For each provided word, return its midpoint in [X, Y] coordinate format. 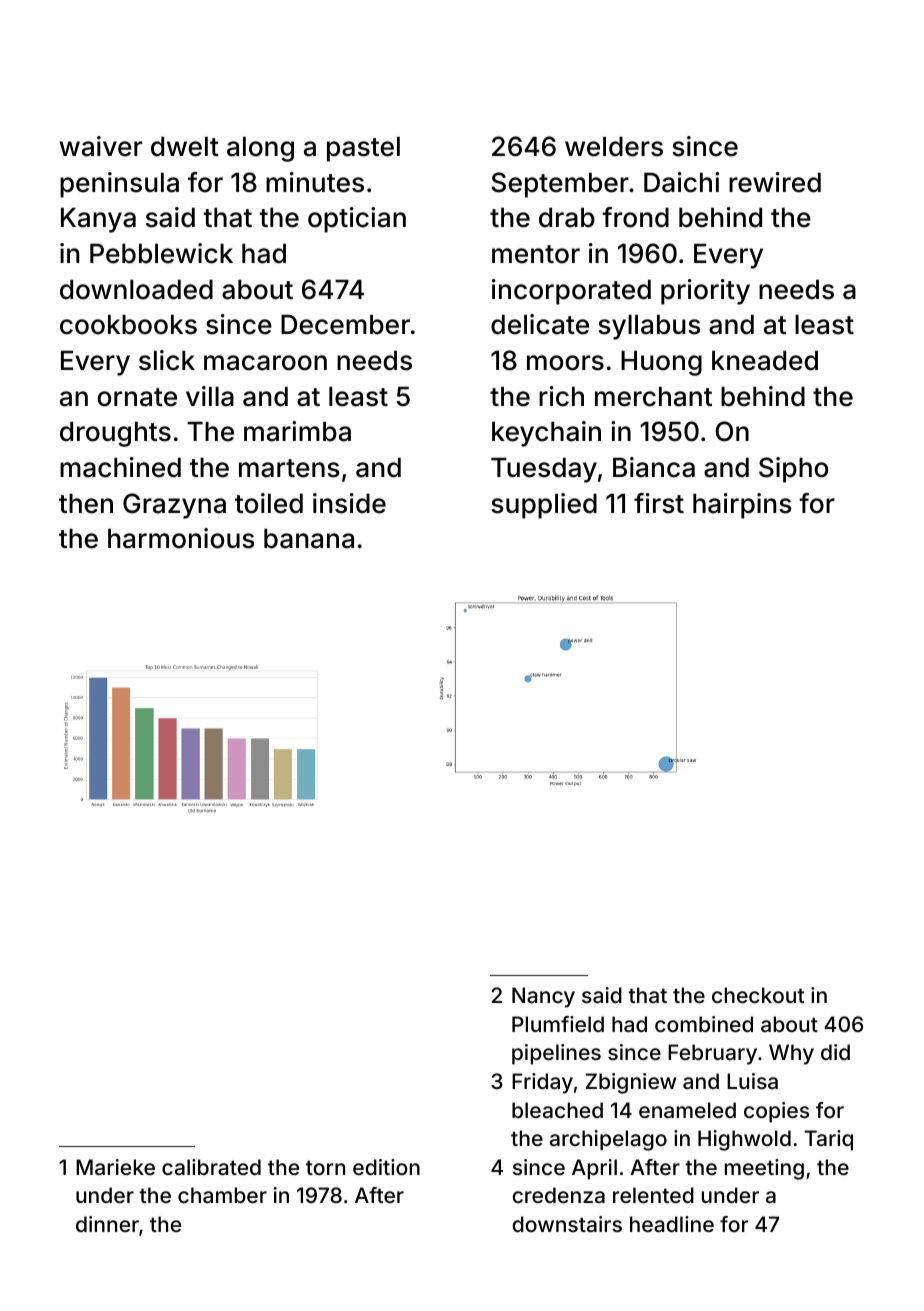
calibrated [211, 1167]
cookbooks [128, 325]
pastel [363, 149]
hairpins [742, 506]
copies [776, 1112]
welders [614, 147]
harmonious [181, 538]
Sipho [793, 470]
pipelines [556, 1054]
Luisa [752, 1081]
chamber [222, 1195]
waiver [101, 146]
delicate [540, 324]
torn [325, 1167]
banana [309, 539]
